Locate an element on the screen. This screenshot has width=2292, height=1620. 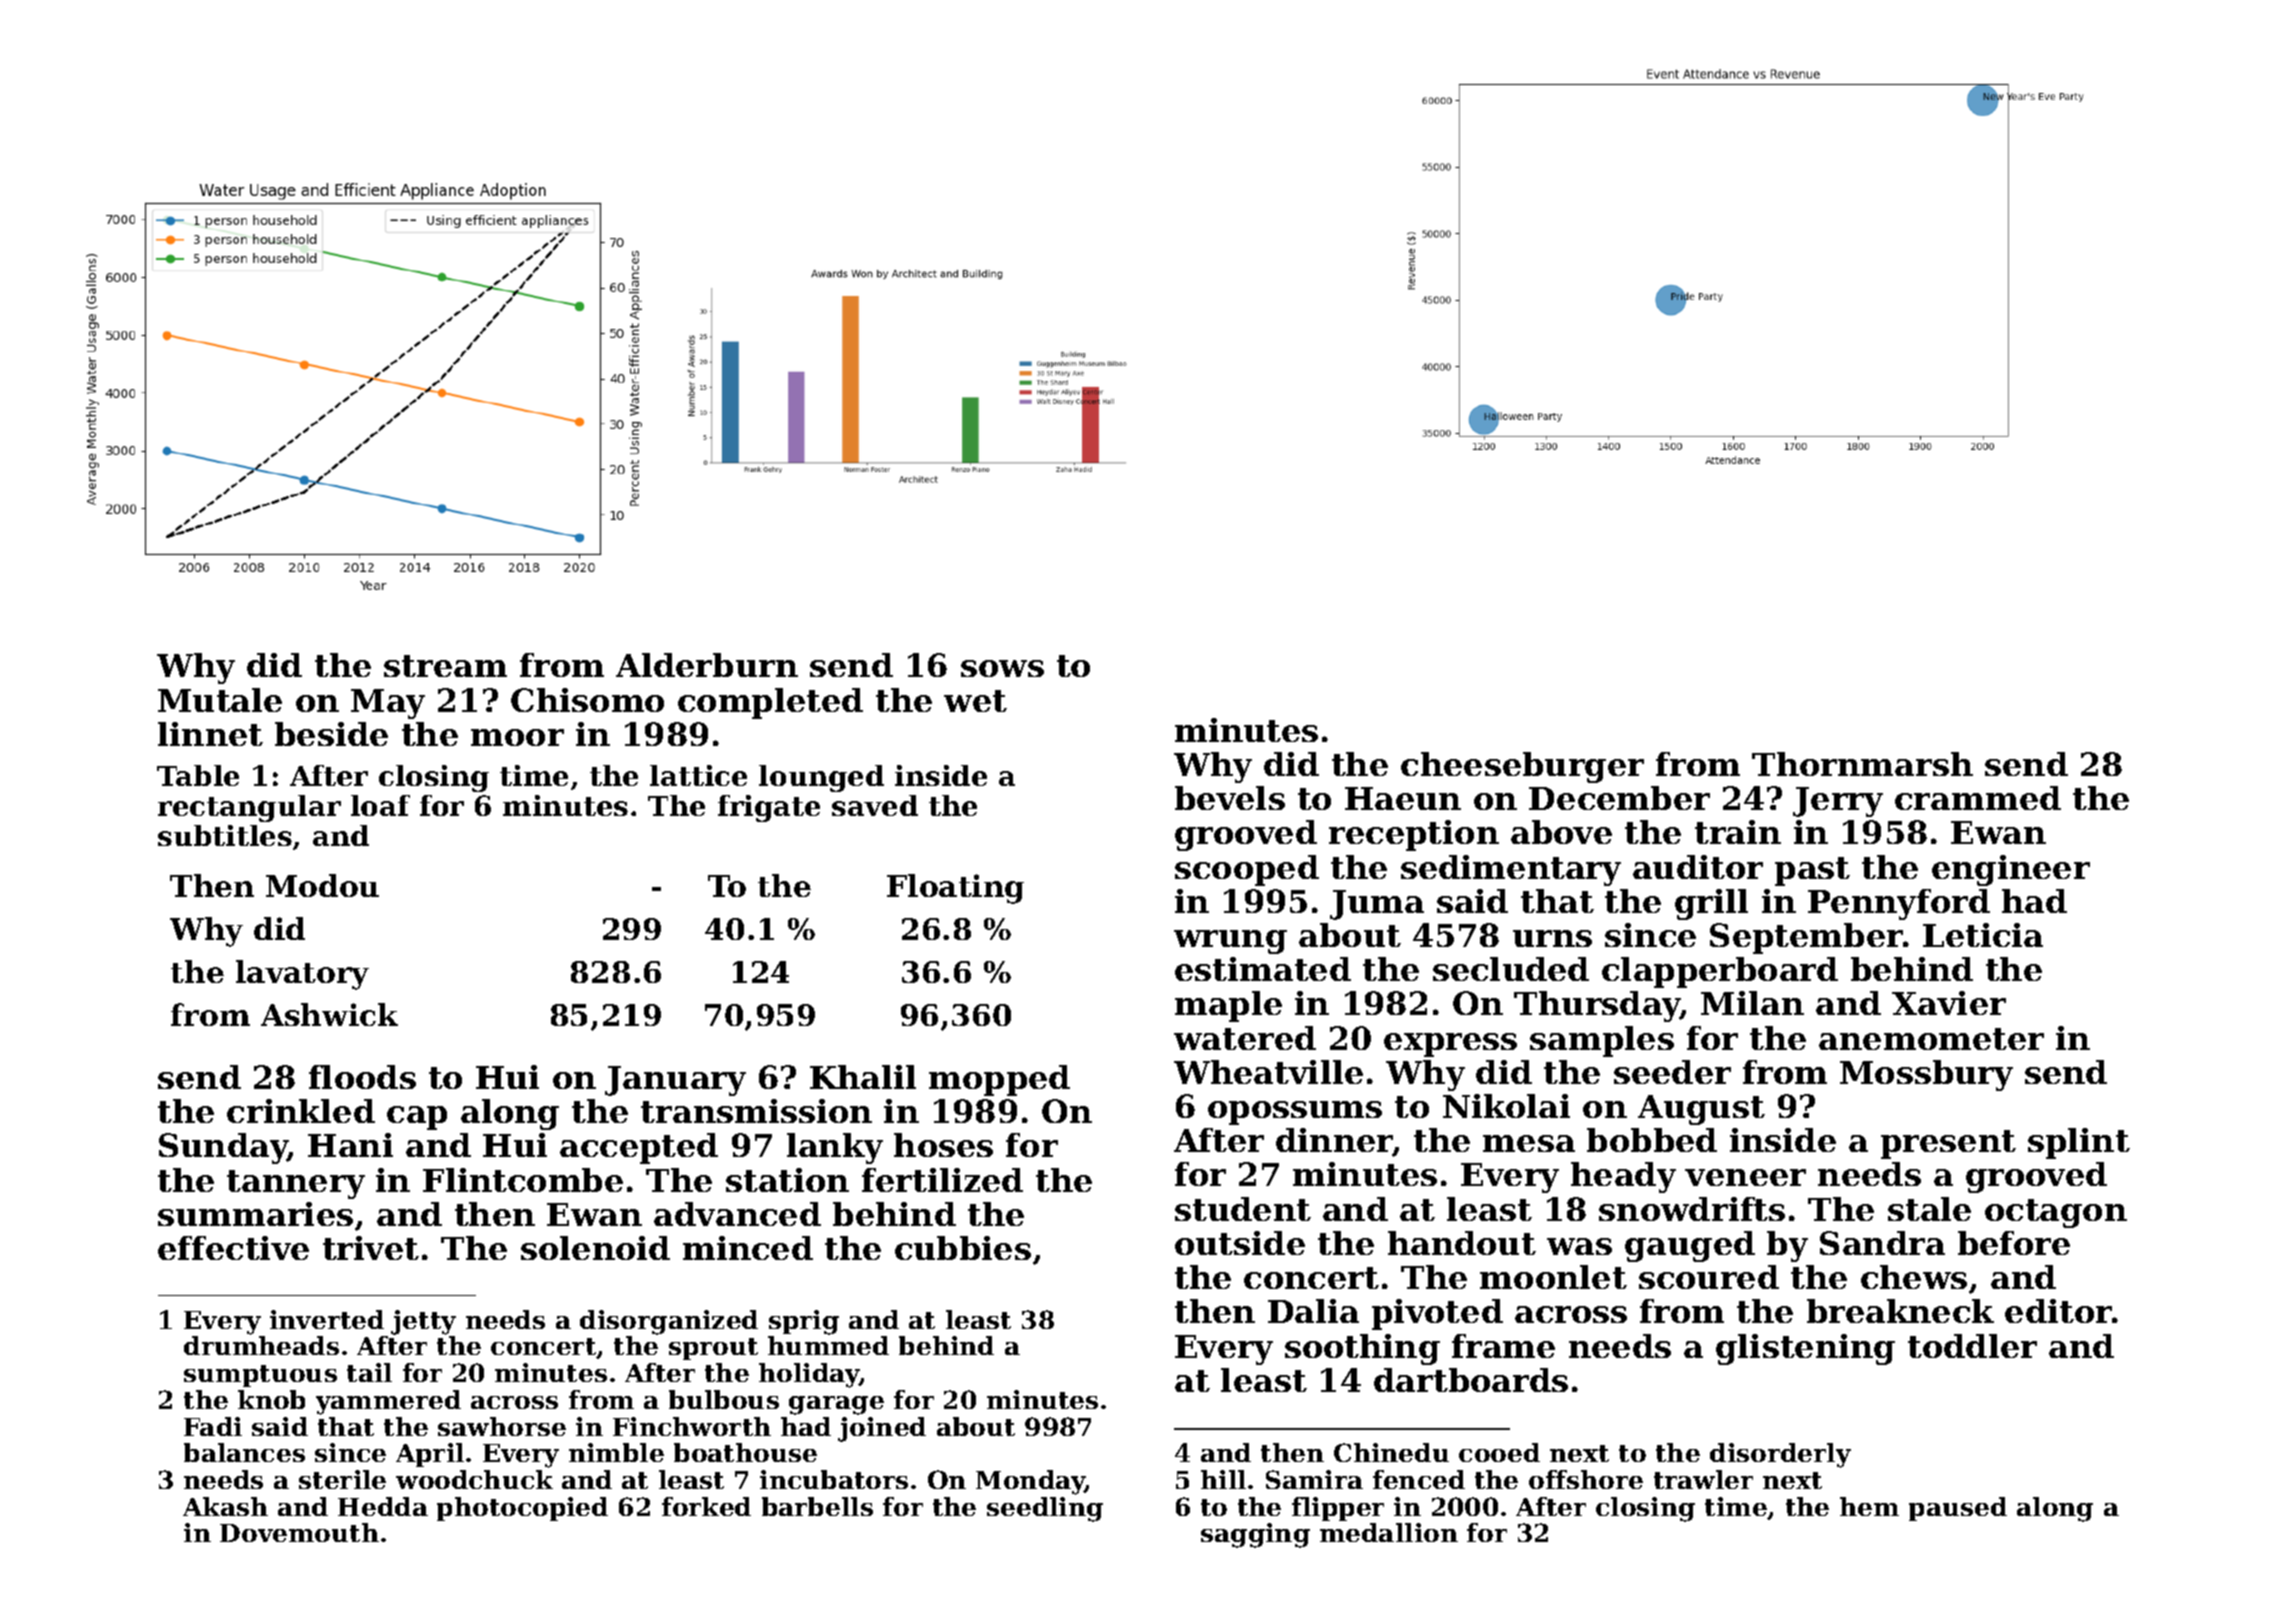
sagging is located at coordinates (1255, 1535).
